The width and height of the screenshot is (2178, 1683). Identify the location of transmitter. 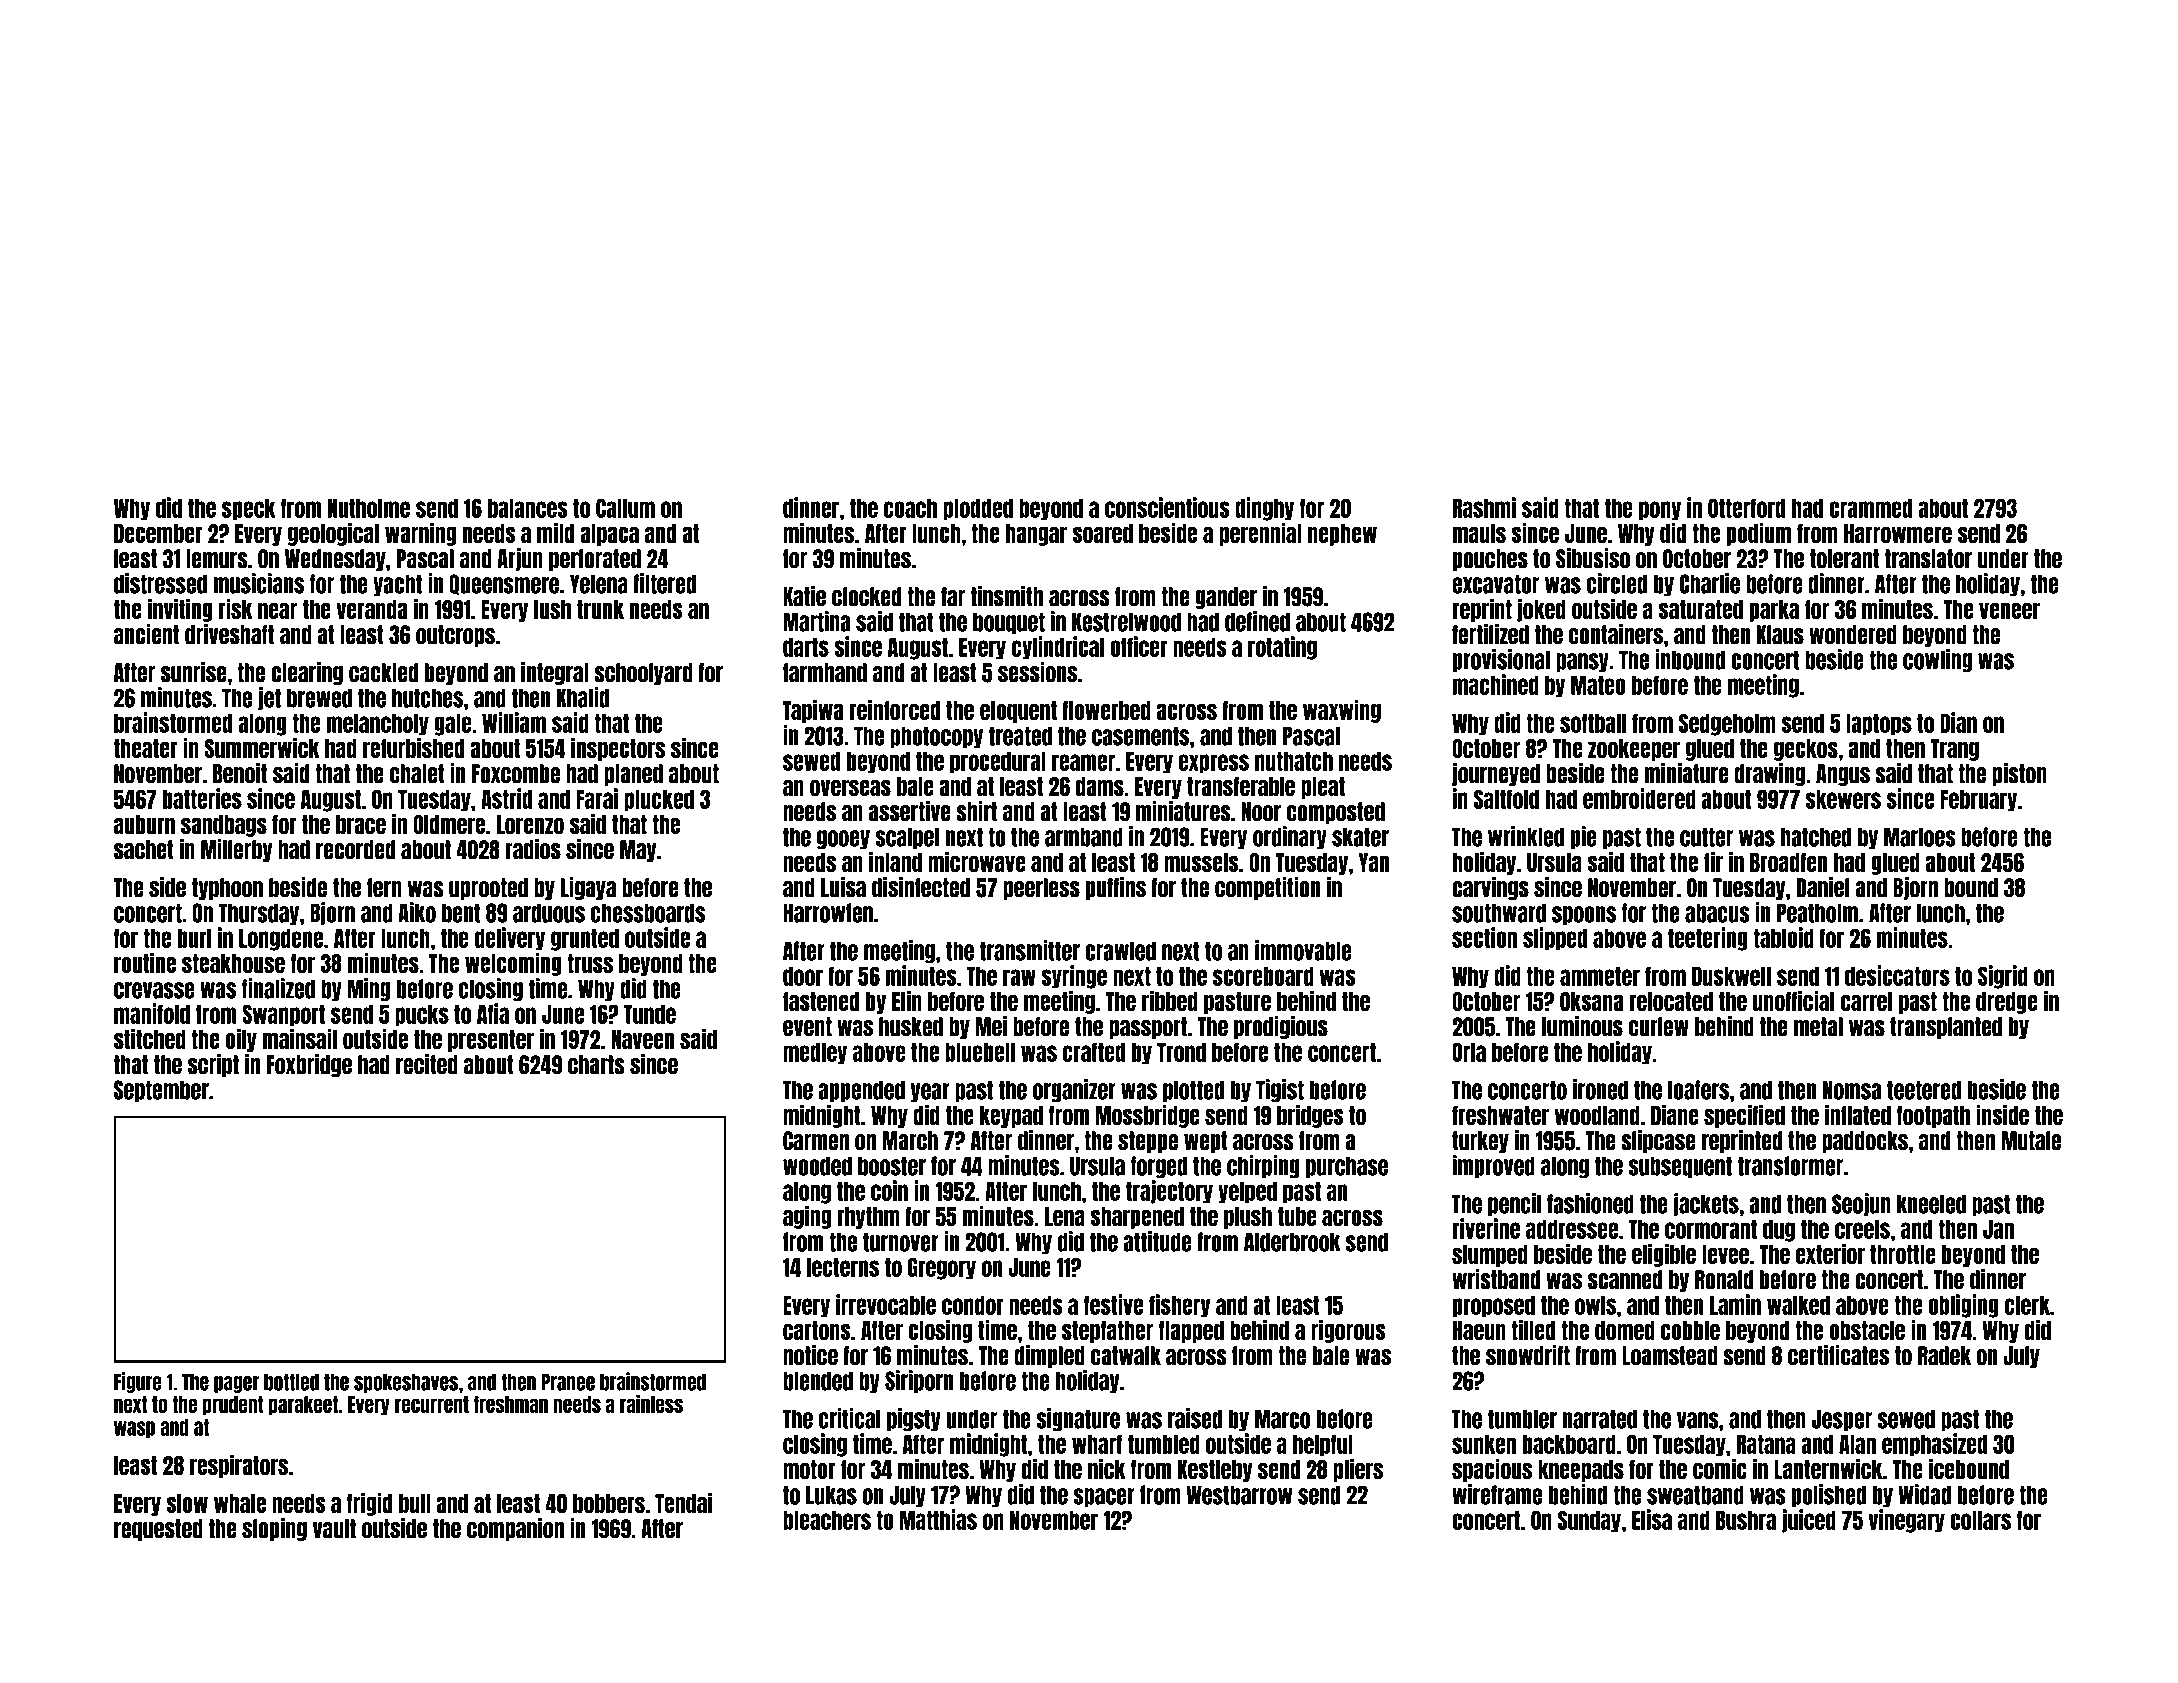
(1030, 950).
